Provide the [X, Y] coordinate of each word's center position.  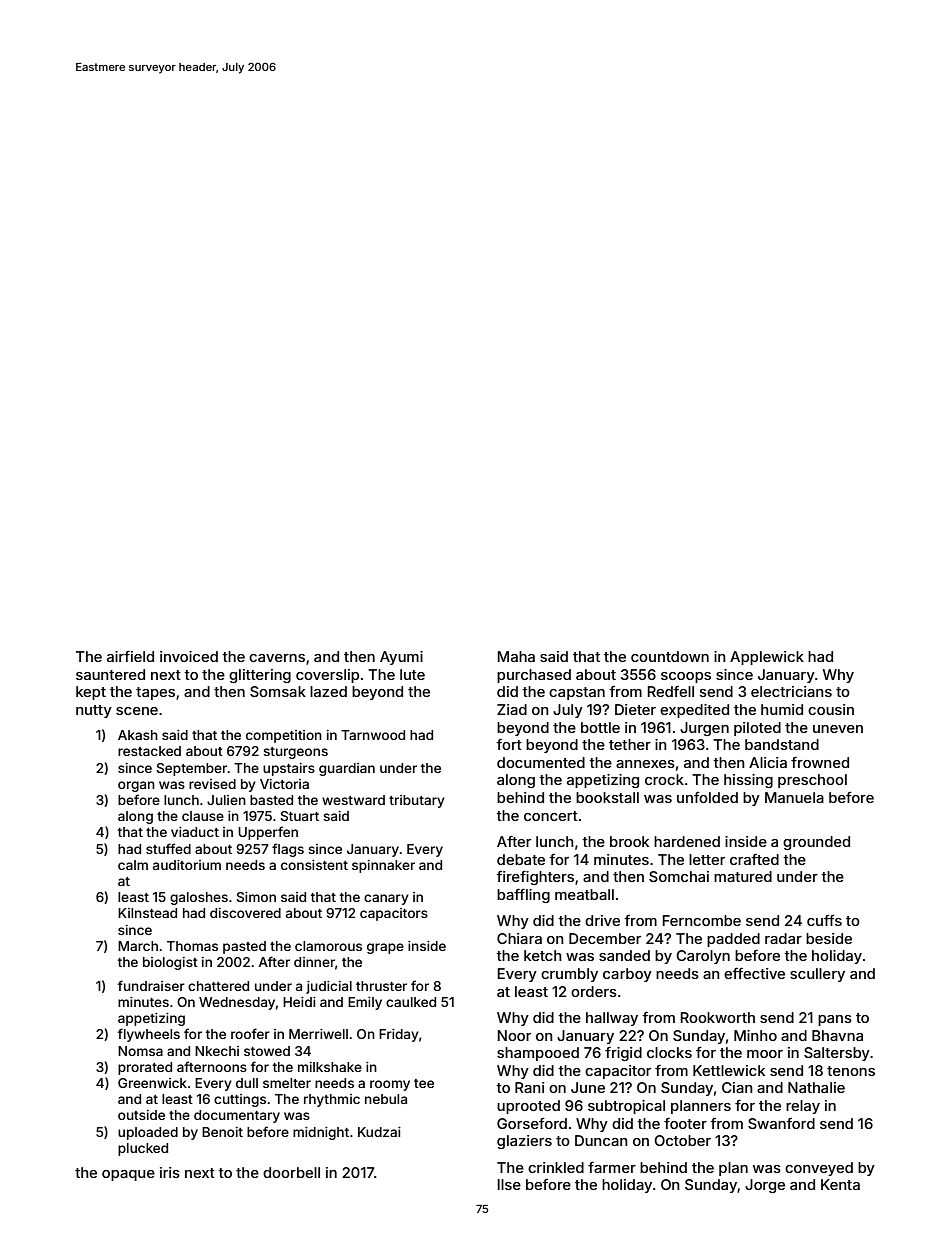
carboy [627, 975]
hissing [748, 781]
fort [509, 744]
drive [602, 920]
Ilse [509, 1184]
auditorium [187, 865]
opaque [128, 1175]
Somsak [278, 691]
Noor [514, 1035]
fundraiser [151, 985]
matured [743, 876]
